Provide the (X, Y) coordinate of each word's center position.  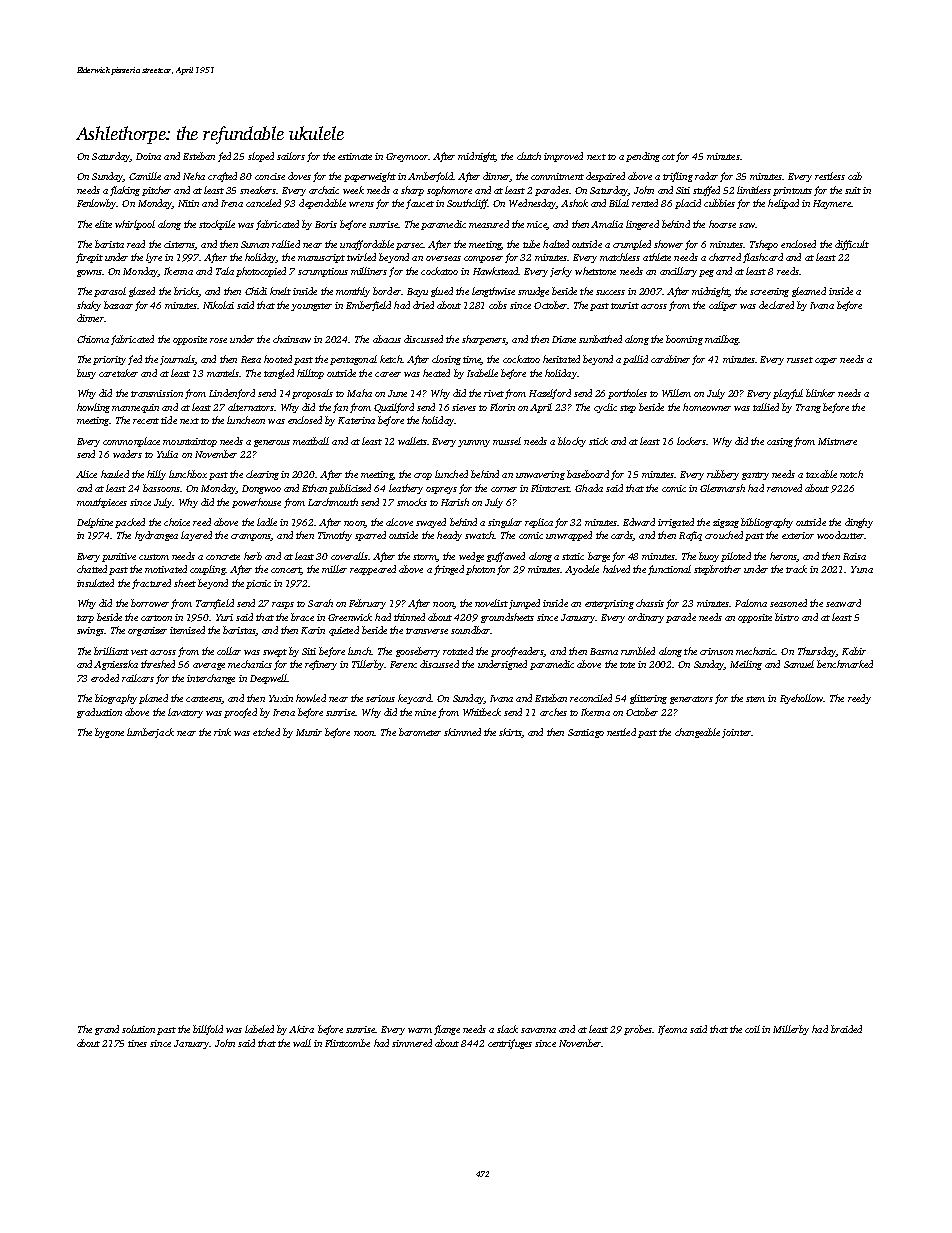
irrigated (676, 523)
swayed (431, 523)
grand (107, 1030)
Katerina (356, 420)
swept (275, 653)
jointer (736, 733)
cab (855, 176)
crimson (716, 651)
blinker (820, 393)
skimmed (462, 732)
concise (270, 176)
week (353, 190)
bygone (109, 733)
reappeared (373, 570)
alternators (251, 407)
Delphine (95, 523)
